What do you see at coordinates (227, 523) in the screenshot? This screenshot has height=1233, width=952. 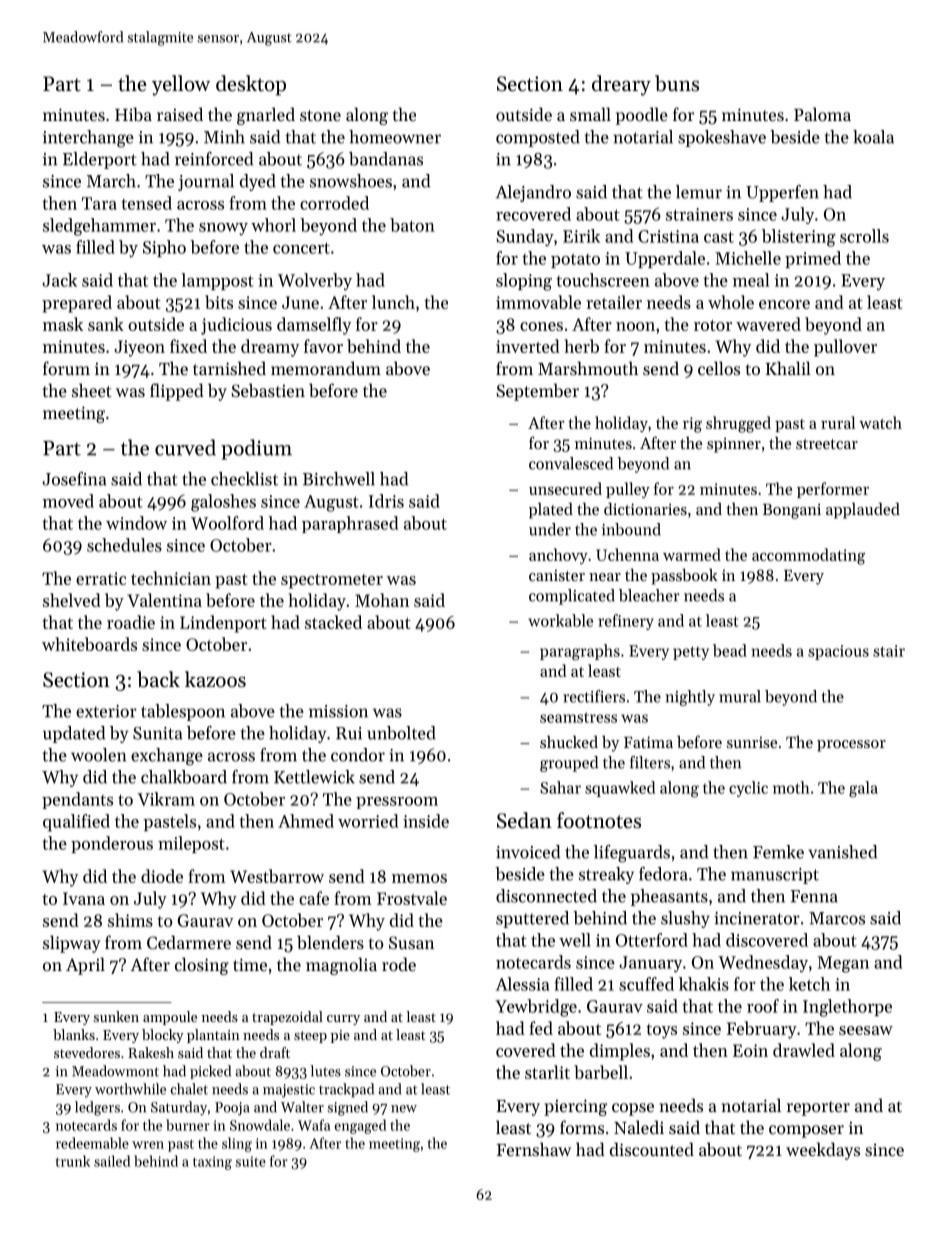 I see `Woolford` at bounding box center [227, 523].
